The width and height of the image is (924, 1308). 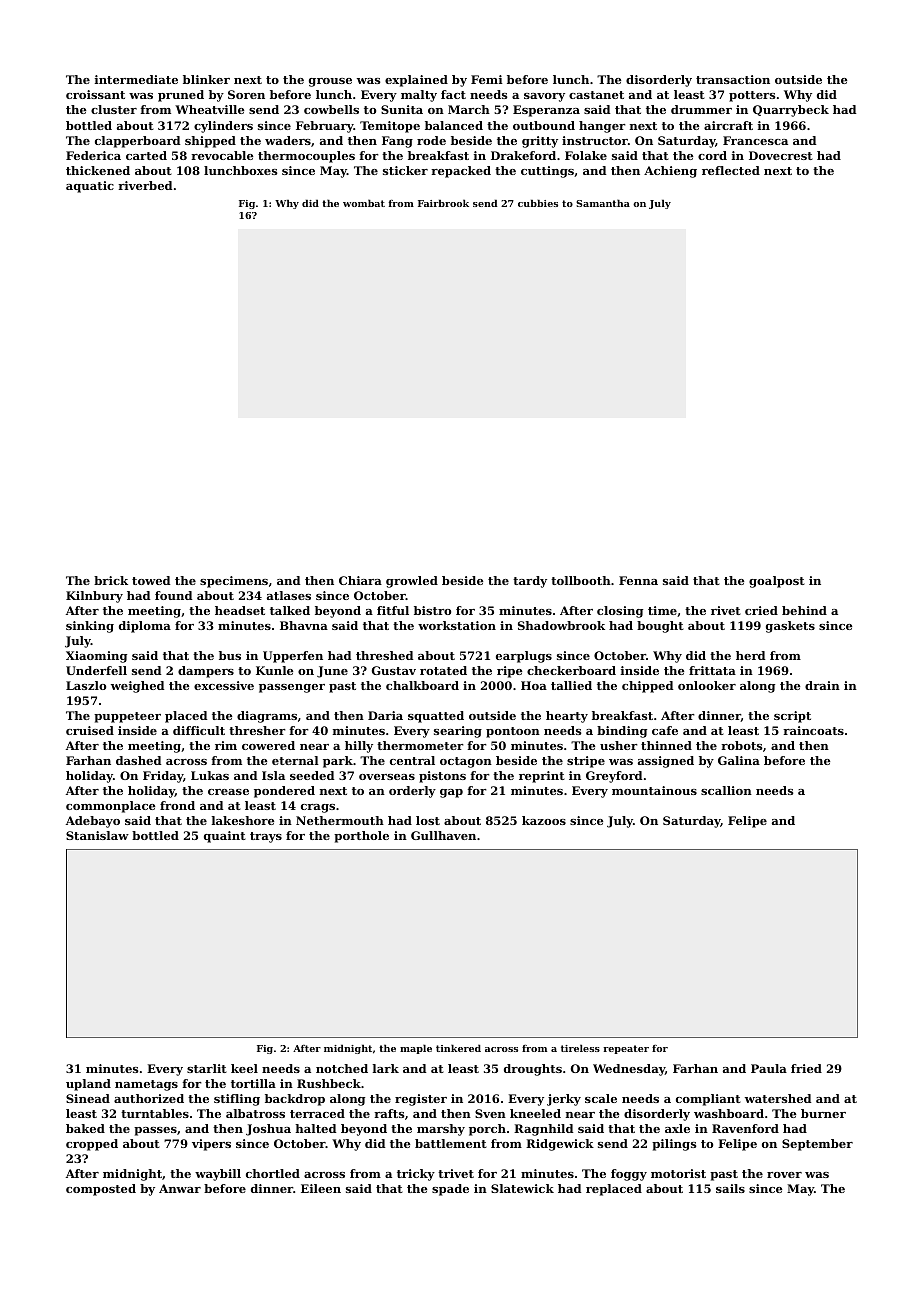 What do you see at coordinates (777, 582) in the image?
I see `goalpost` at bounding box center [777, 582].
